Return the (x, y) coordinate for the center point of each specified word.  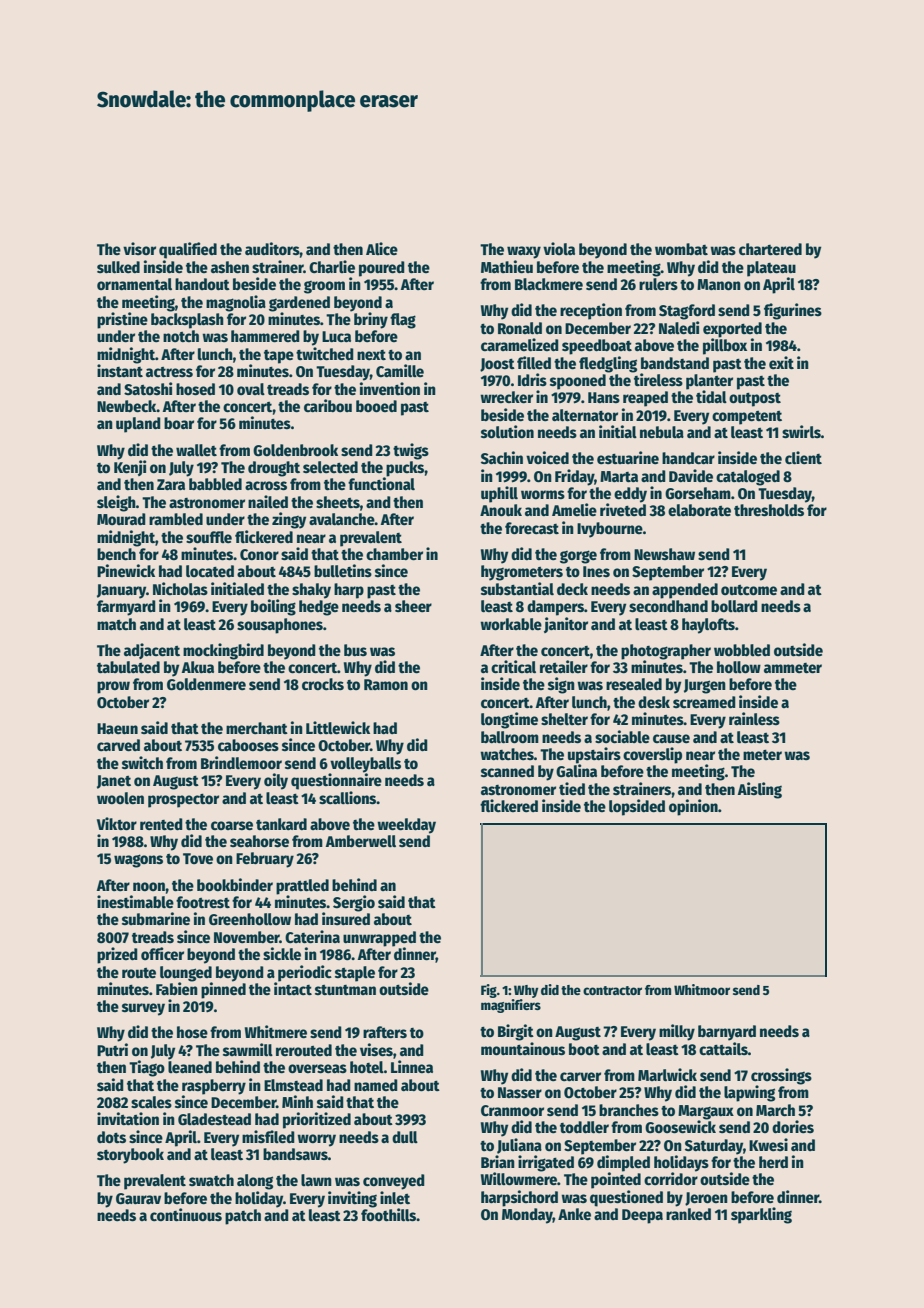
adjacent (152, 651)
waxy (524, 252)
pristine (122, 320)
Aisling (760, 790)
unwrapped (379, 939)
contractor (612, 990)
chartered (770, 249)
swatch (211, 1180)
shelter (564, 719)
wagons (138, 861)
